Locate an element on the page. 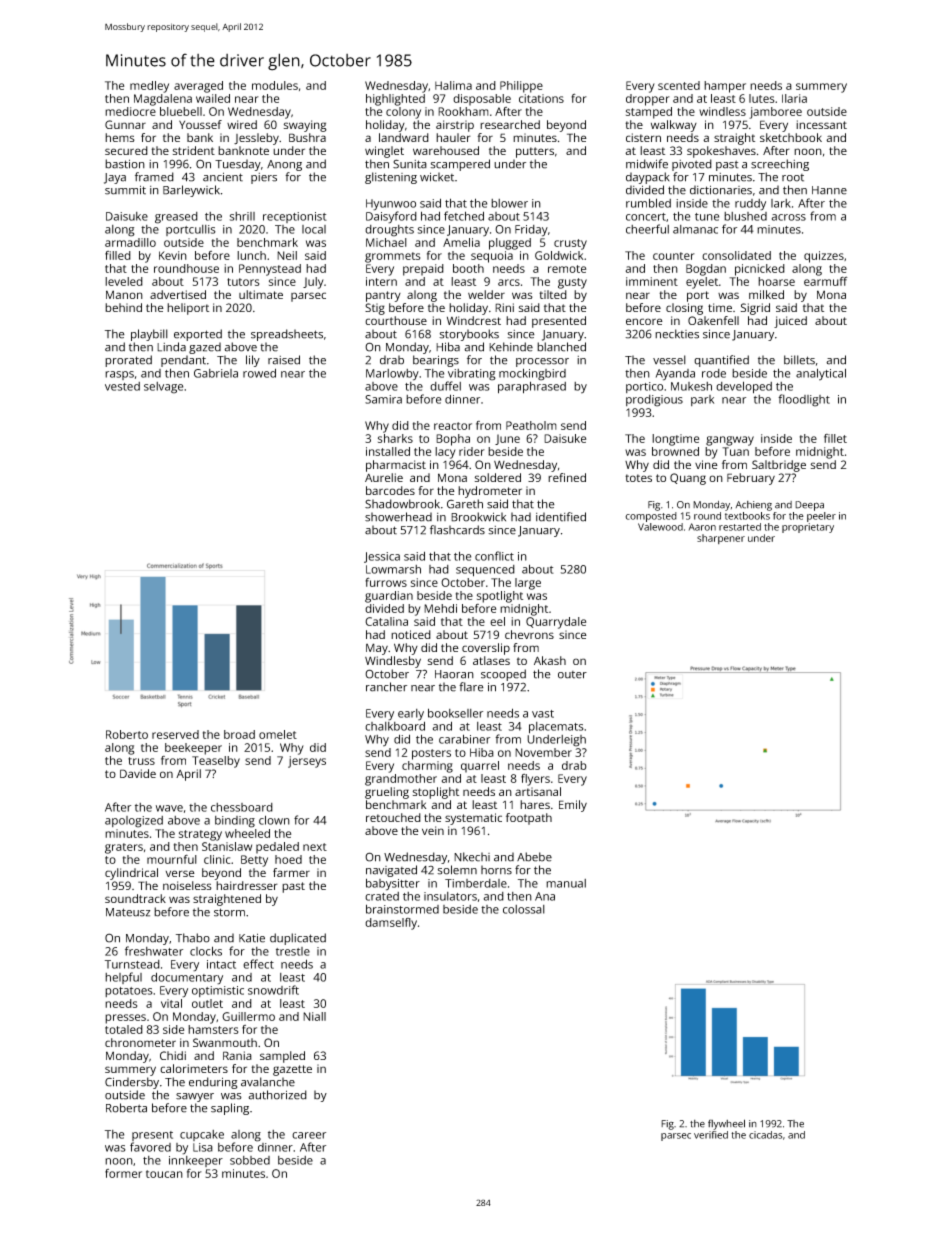  damselfly is located at coordinates (391, 924).
